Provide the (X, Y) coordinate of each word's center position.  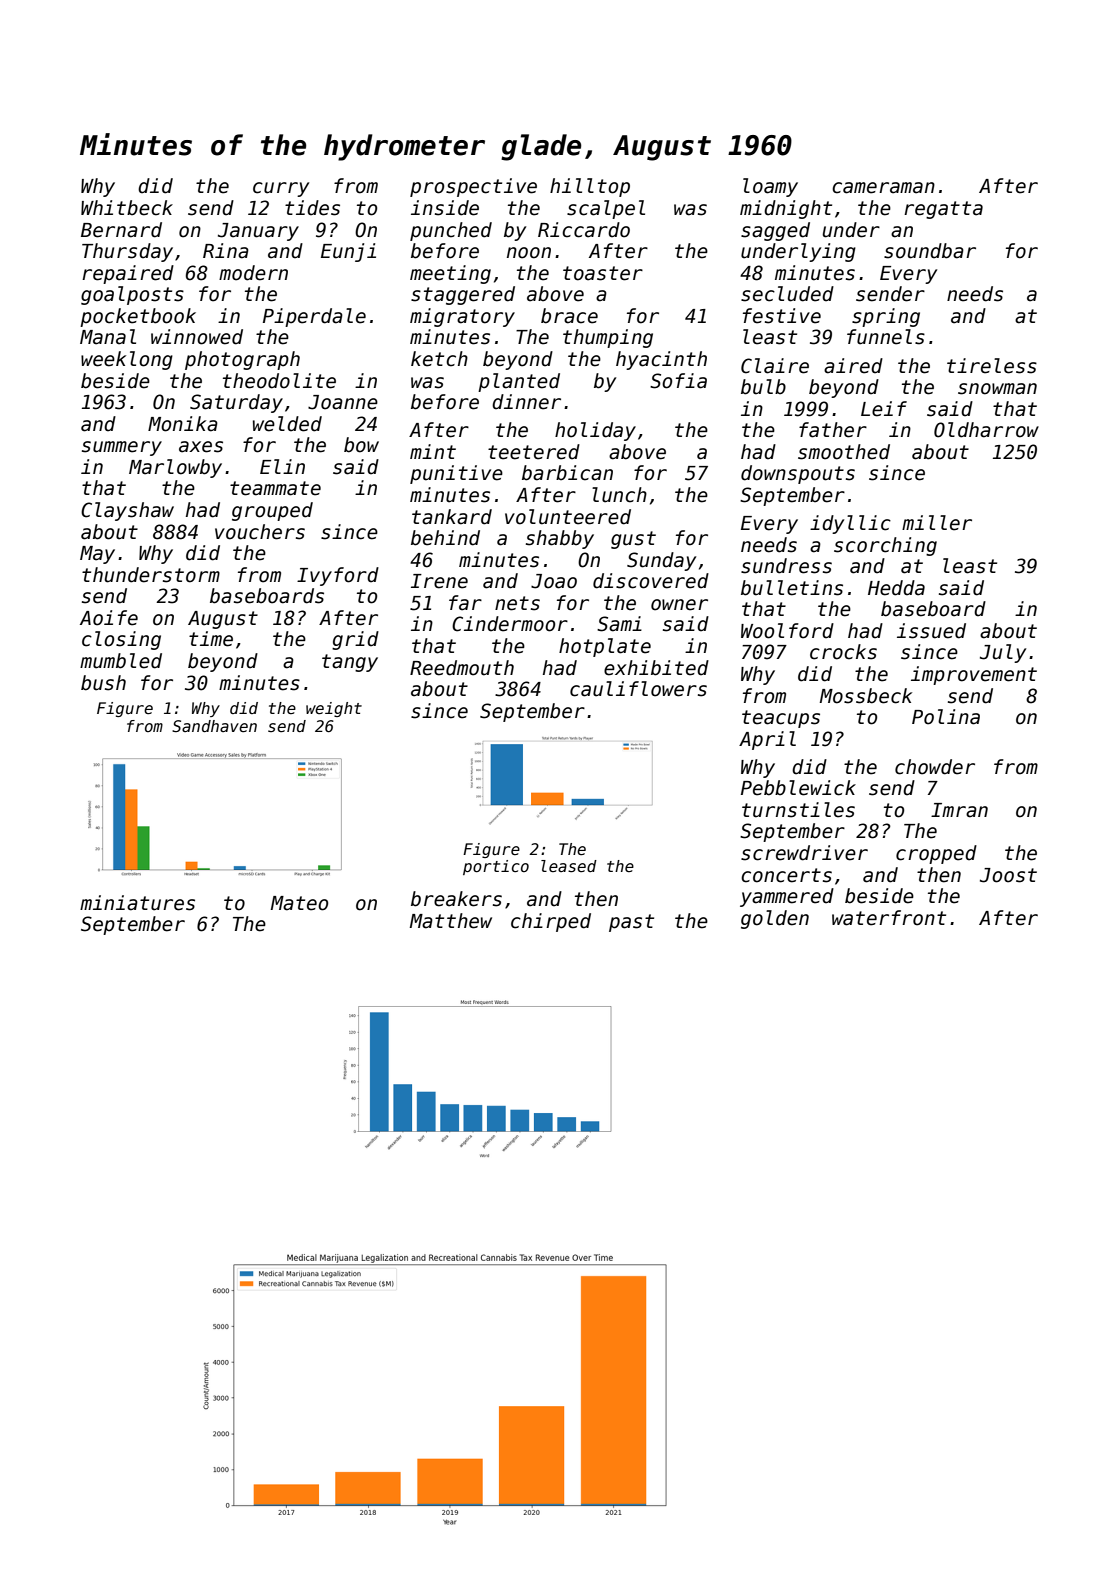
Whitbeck (127, 208)
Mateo (299, 903)
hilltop (590, 187)
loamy (770, 187)
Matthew (451, 921)
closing (121, 640)
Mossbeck (866, 696)
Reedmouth (462, 668)
